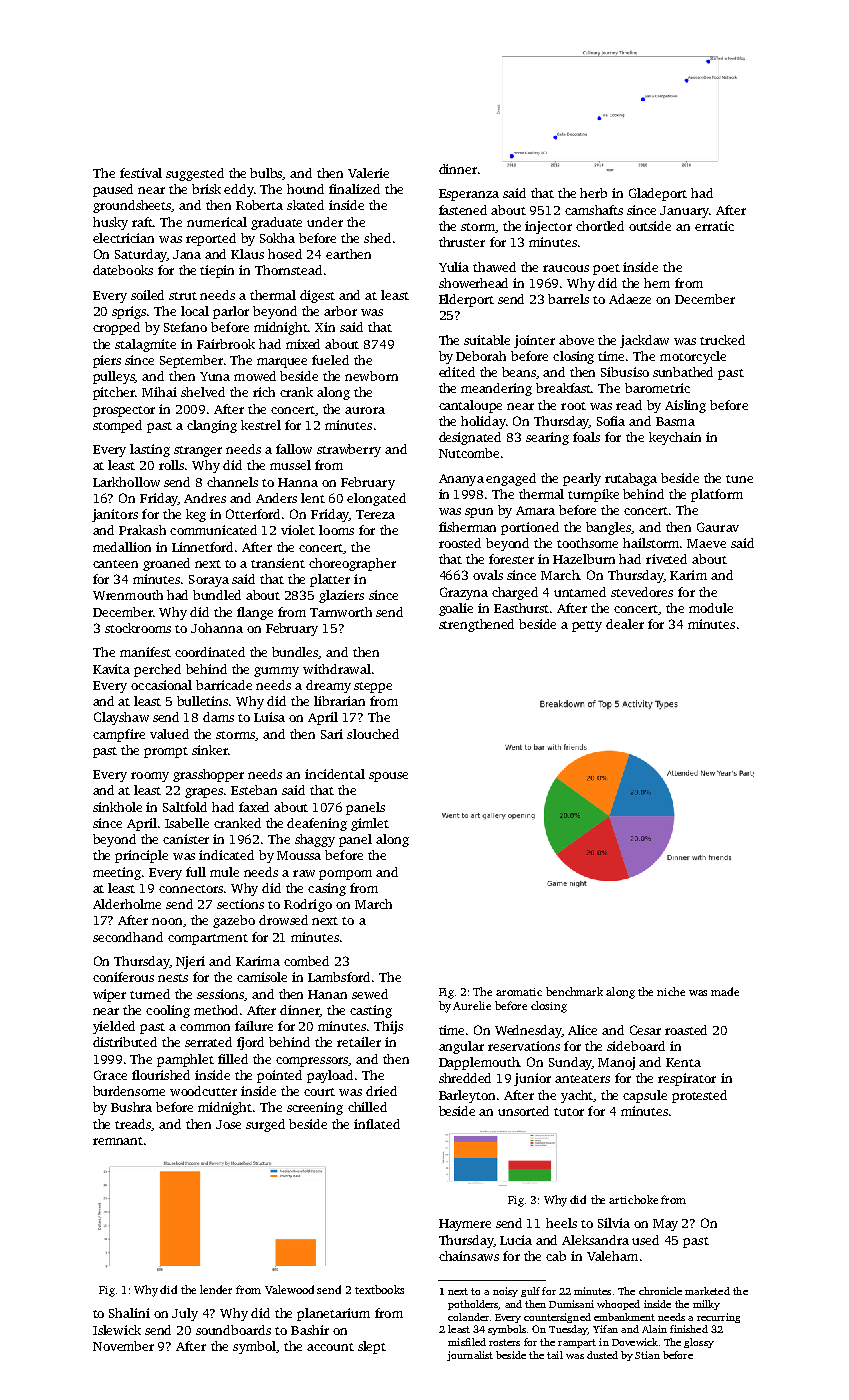 The height and width of the screenshot is (1400, 849). Describe the element at coordinates (657, 388) in the screenshot. I see `barometric` at that location.
